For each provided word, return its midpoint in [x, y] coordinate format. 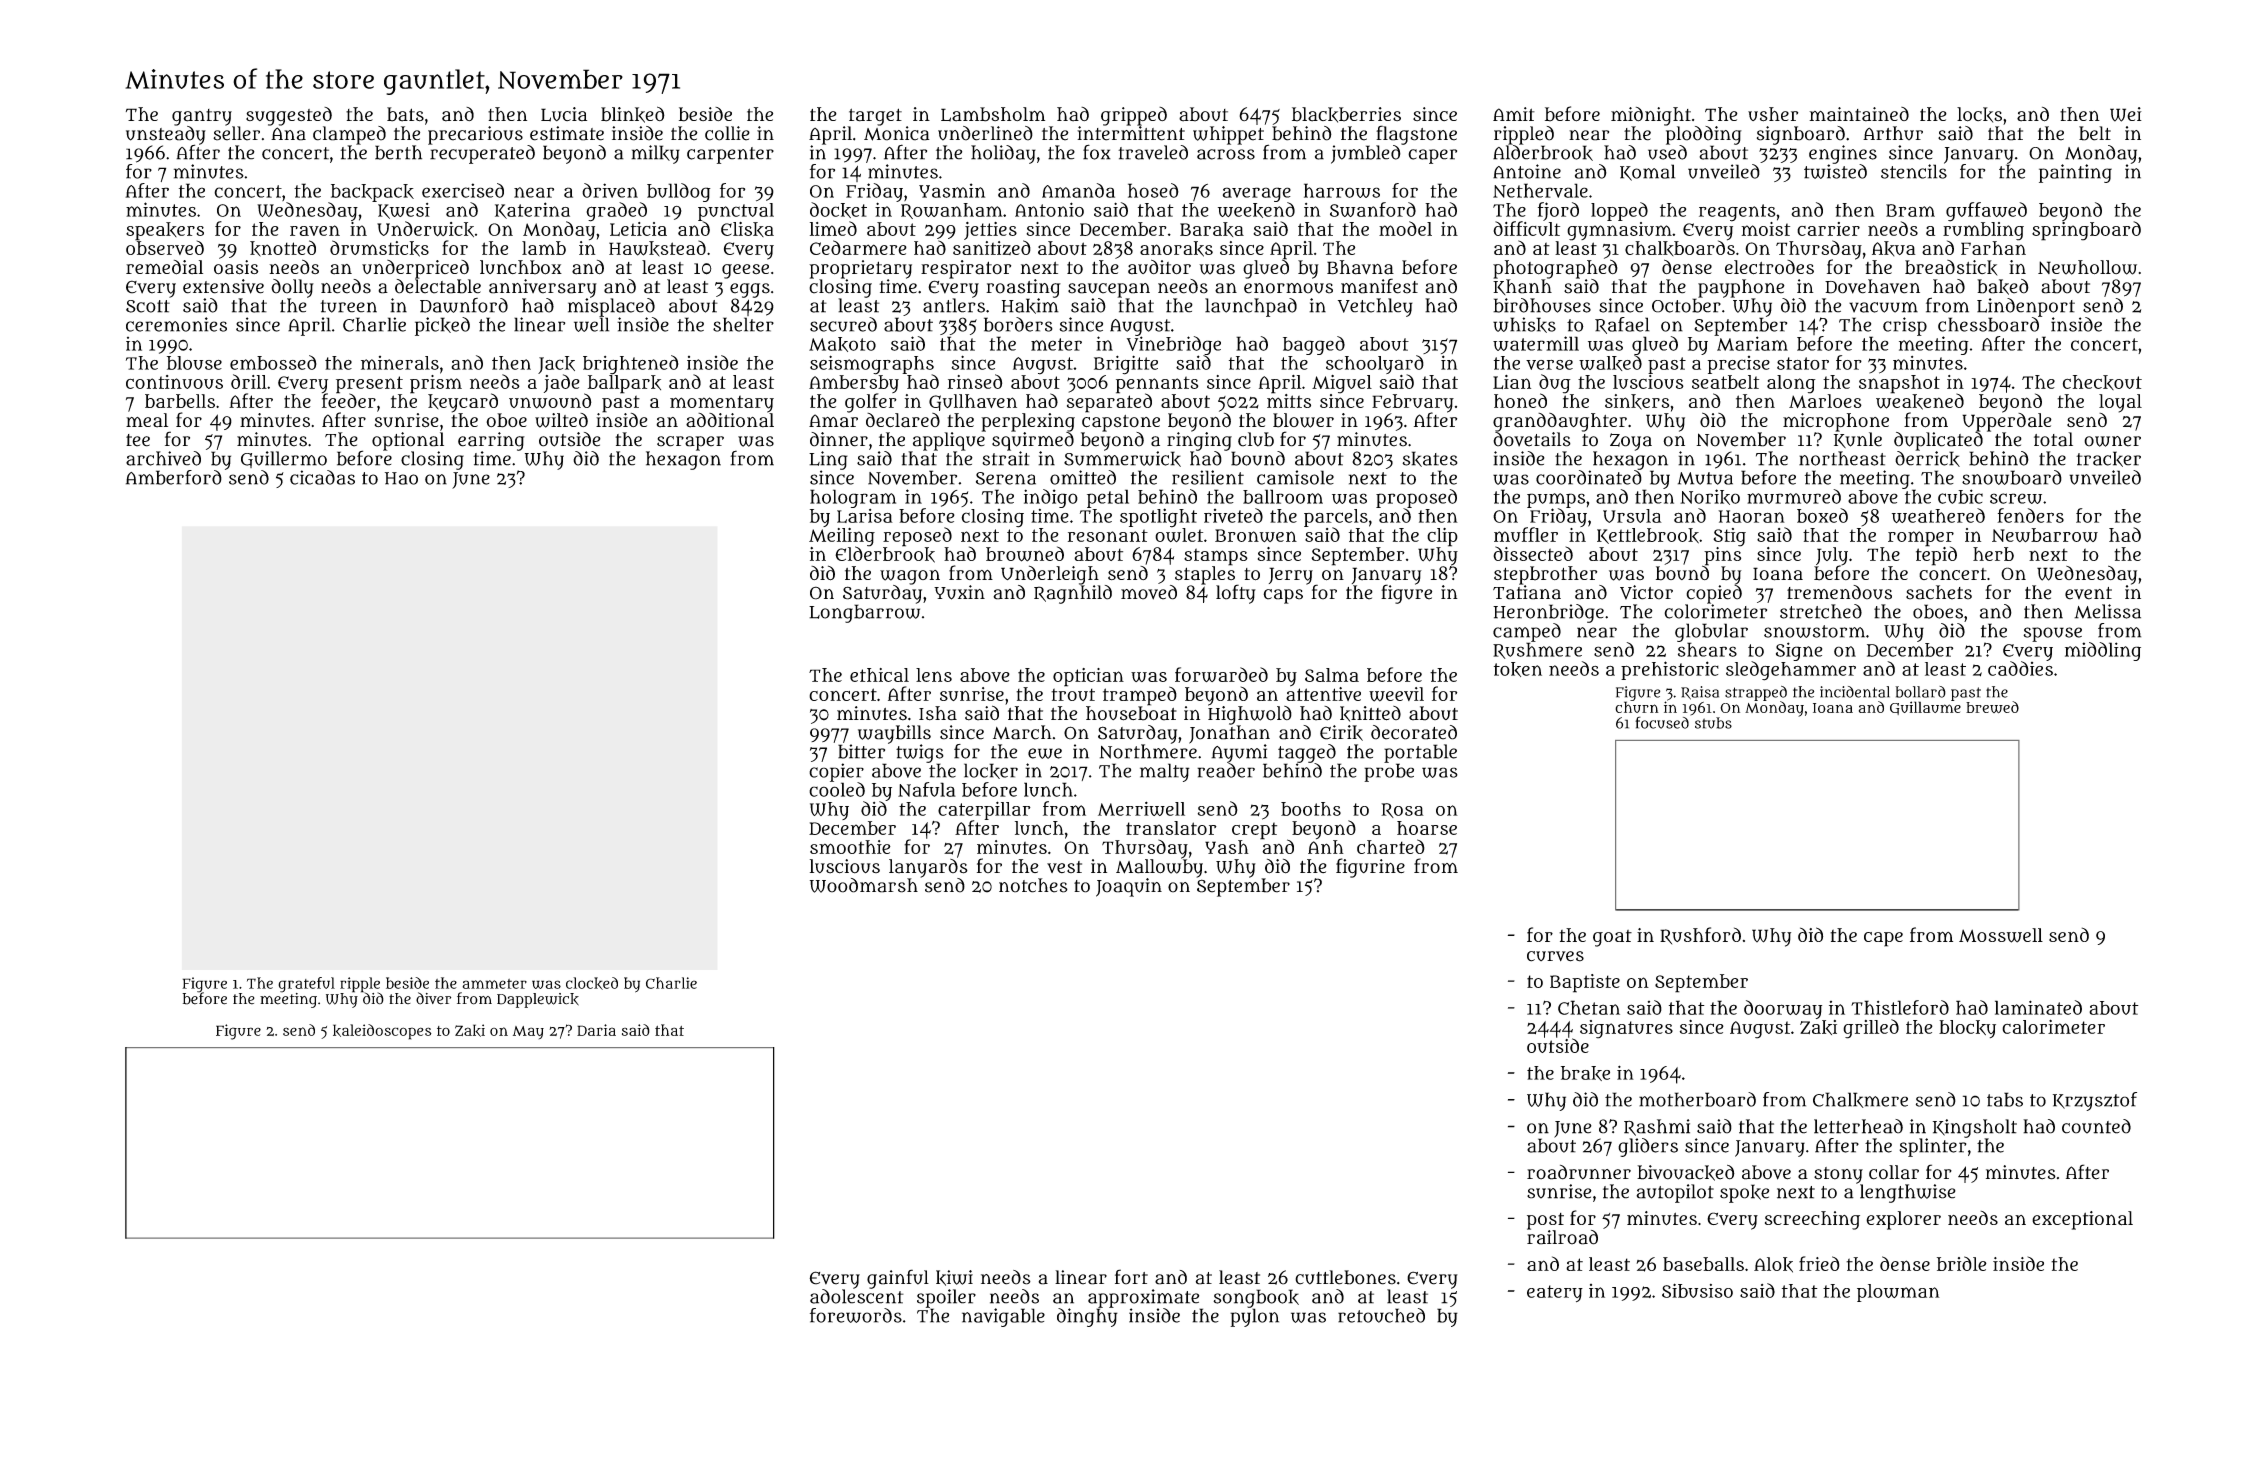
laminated [2038, 1007]
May [528, 1032]
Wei [2126, 114]
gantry [202, 117]
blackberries [1346, 115]
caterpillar [984, 810]
